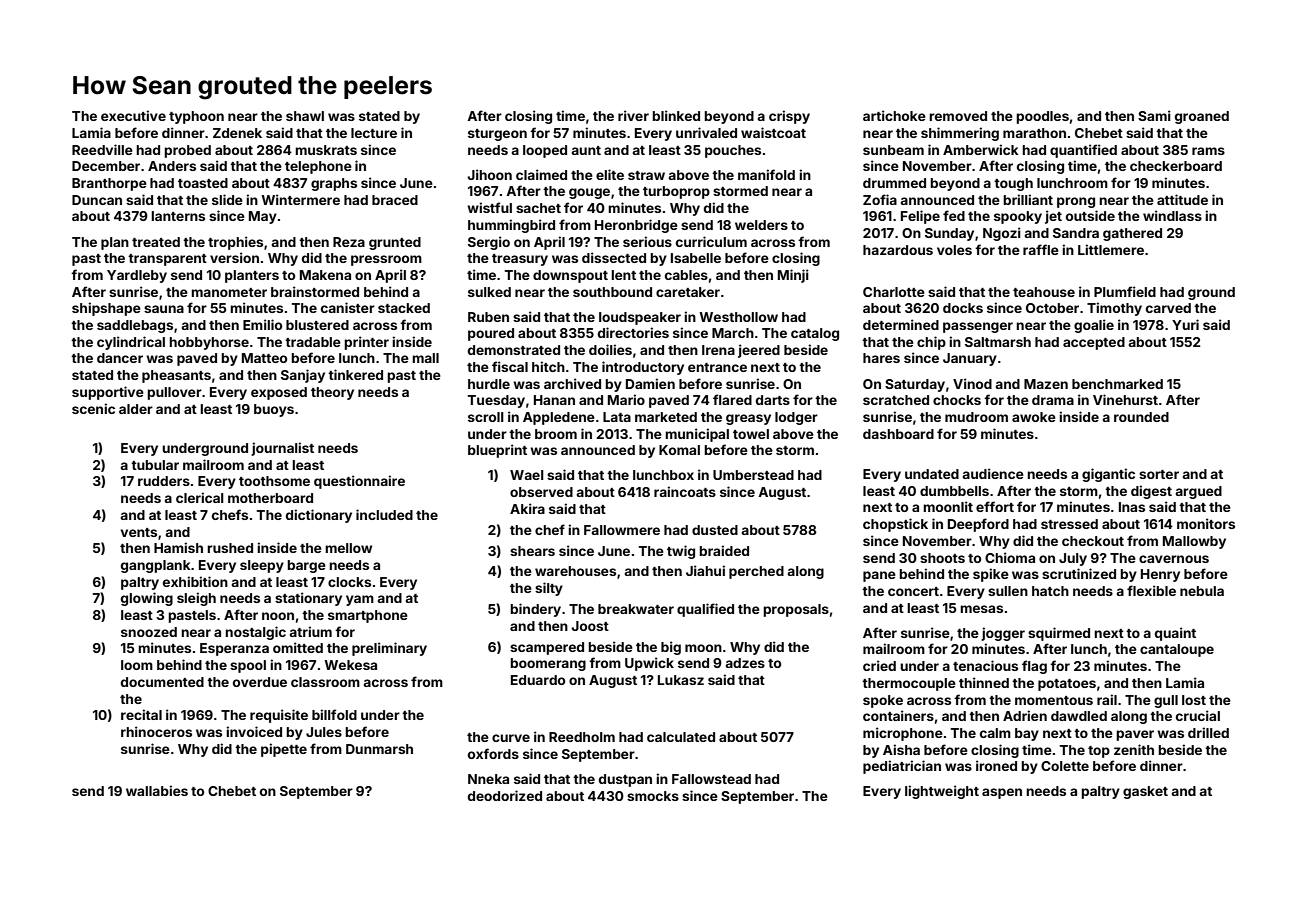 Image resolution: width=1308 pixels, height=924 pixels. What do you see at coordinates (1182, 199) in the screenshot?
I see `attitude` at bounding box center [1182, 199].
